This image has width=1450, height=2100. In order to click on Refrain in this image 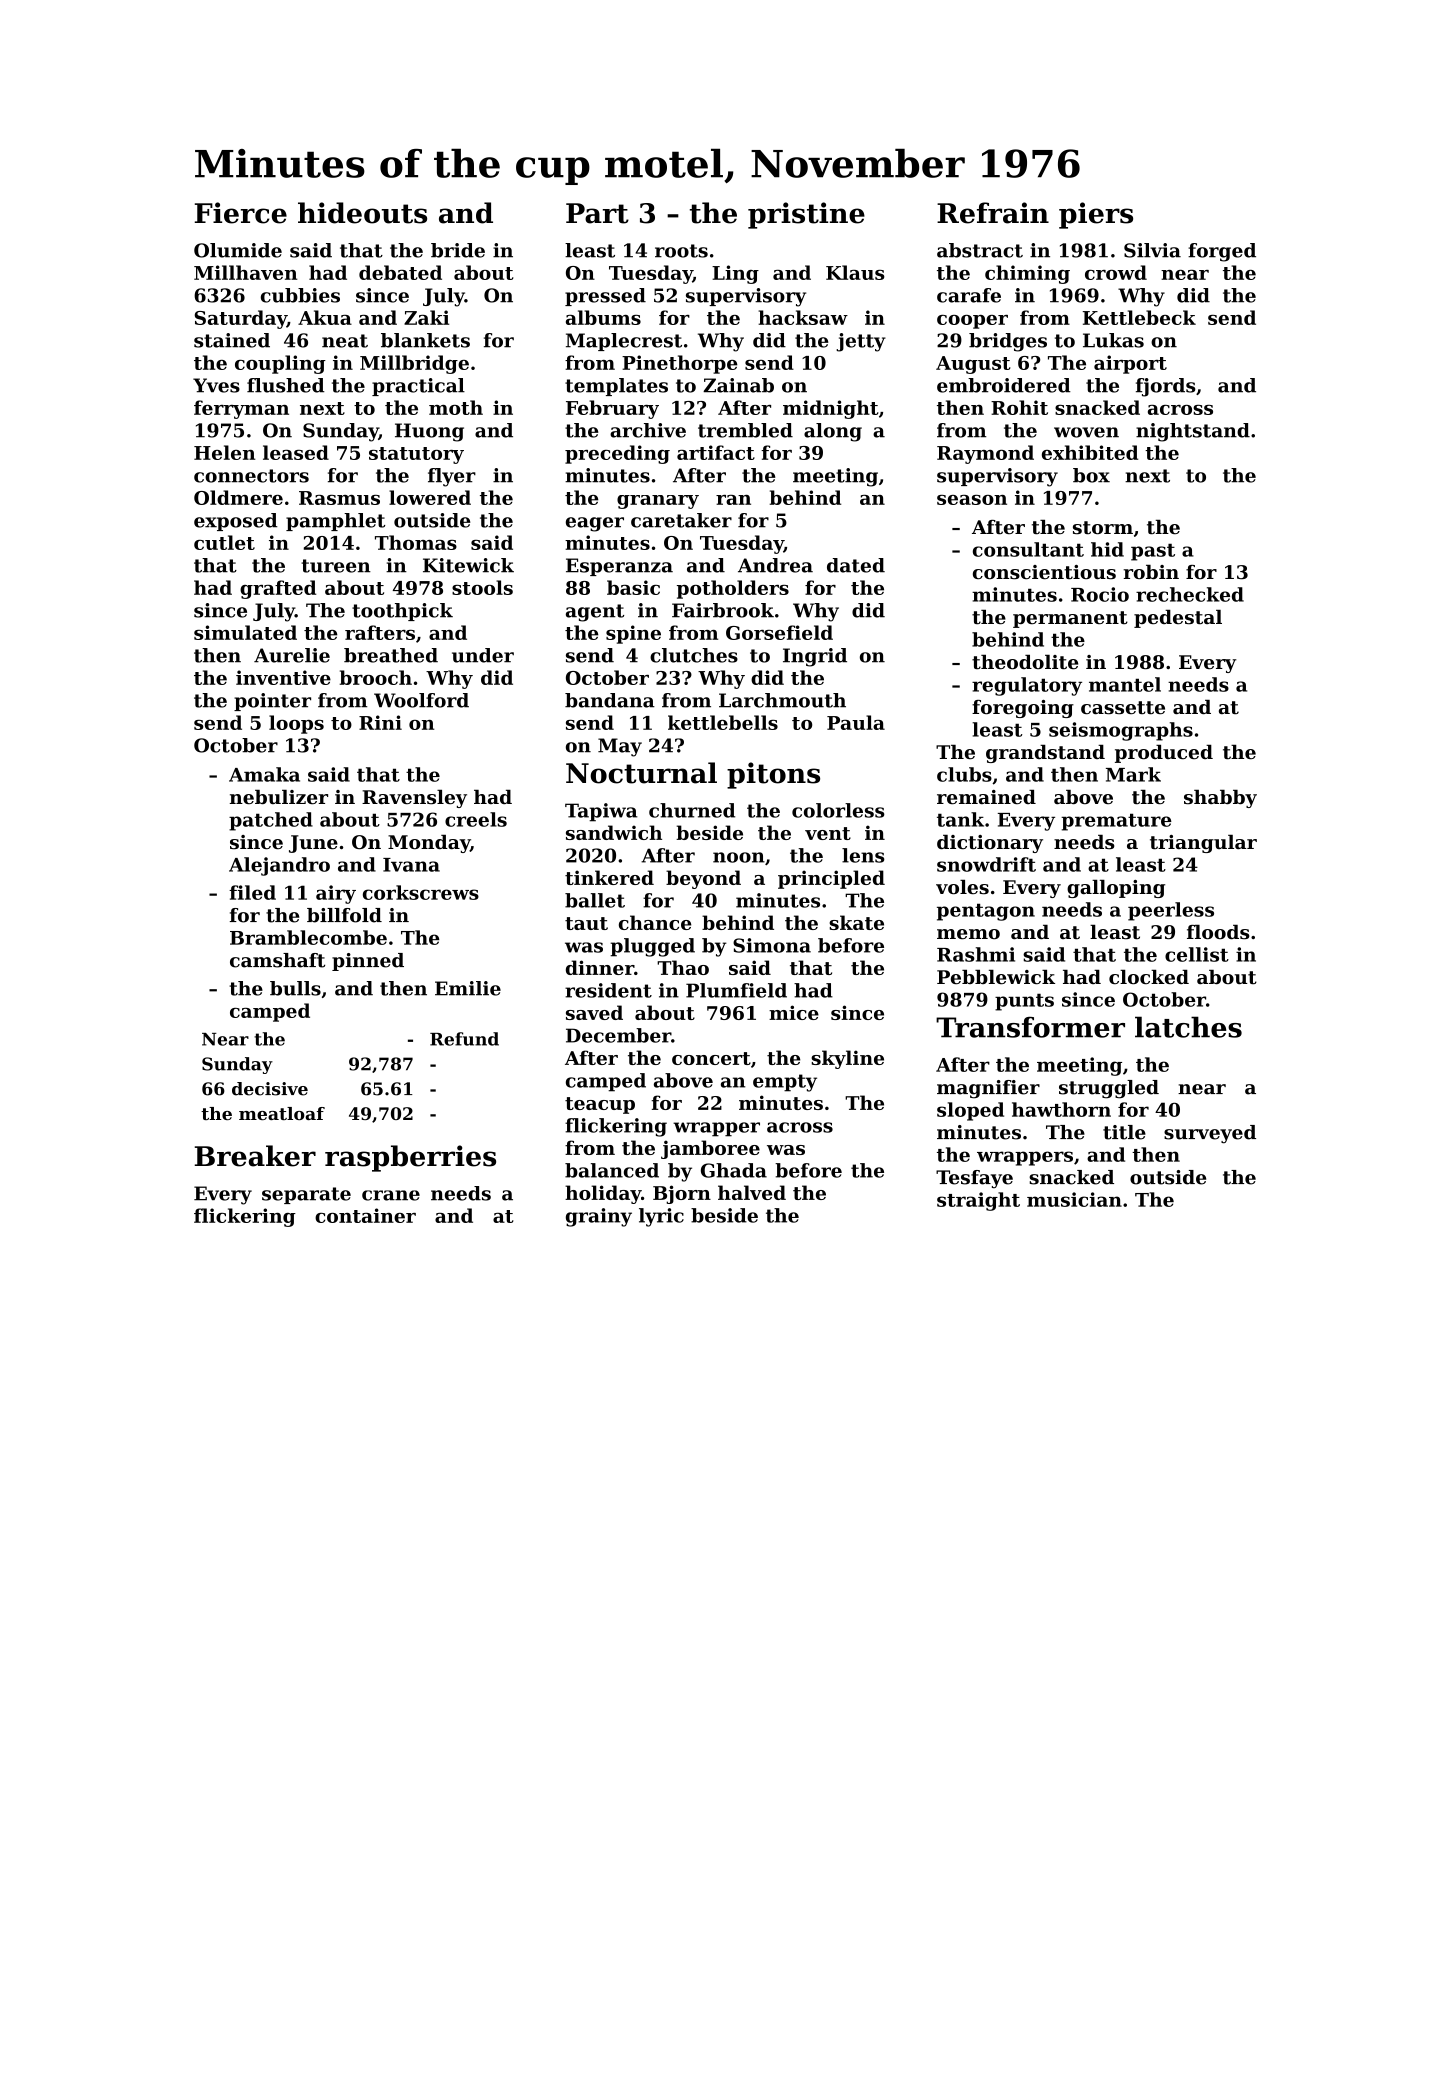, I will do `click(993, 213)`.
